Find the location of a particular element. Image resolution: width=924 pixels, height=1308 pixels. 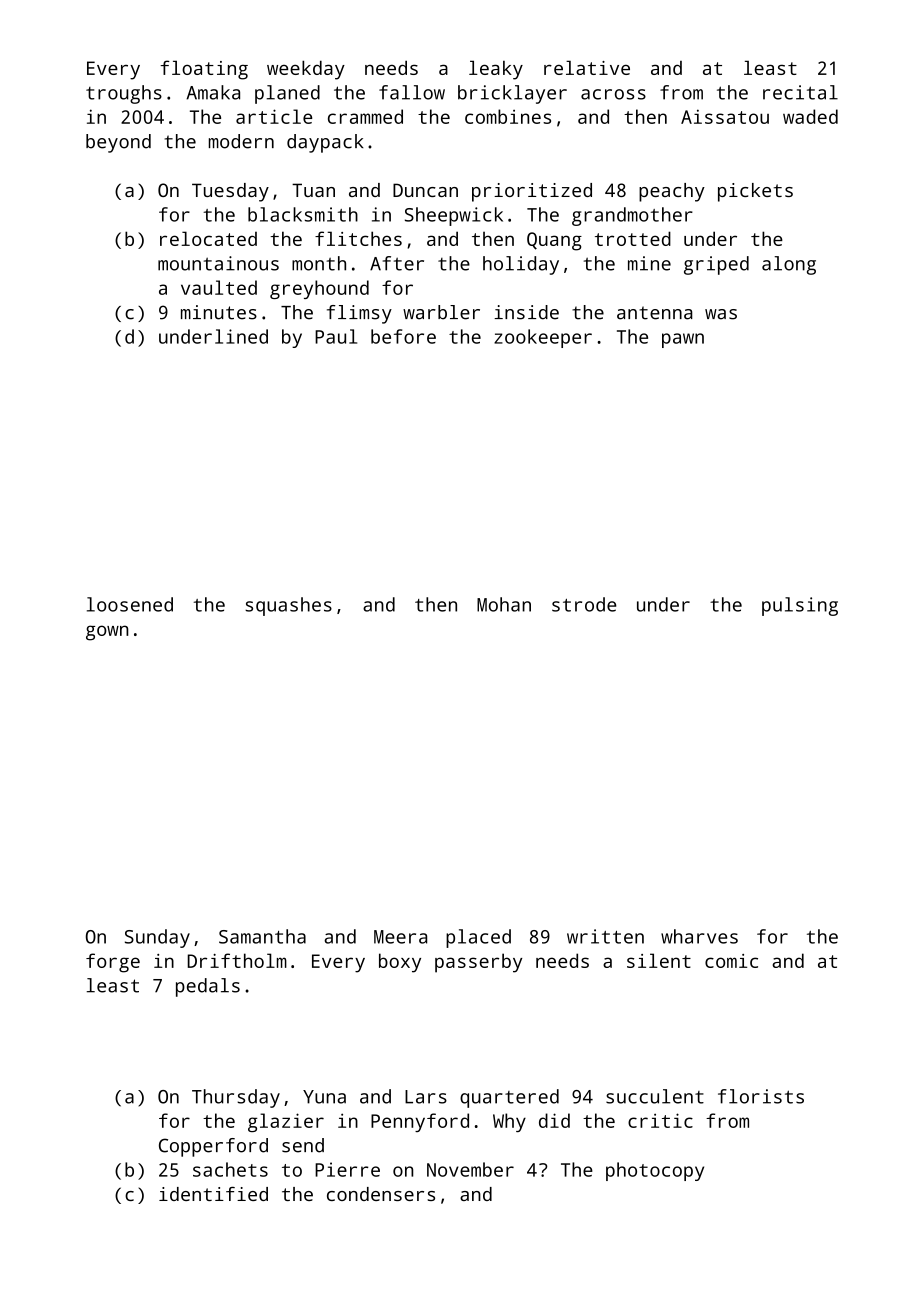

wharves is located at coordinates (699, 936).
